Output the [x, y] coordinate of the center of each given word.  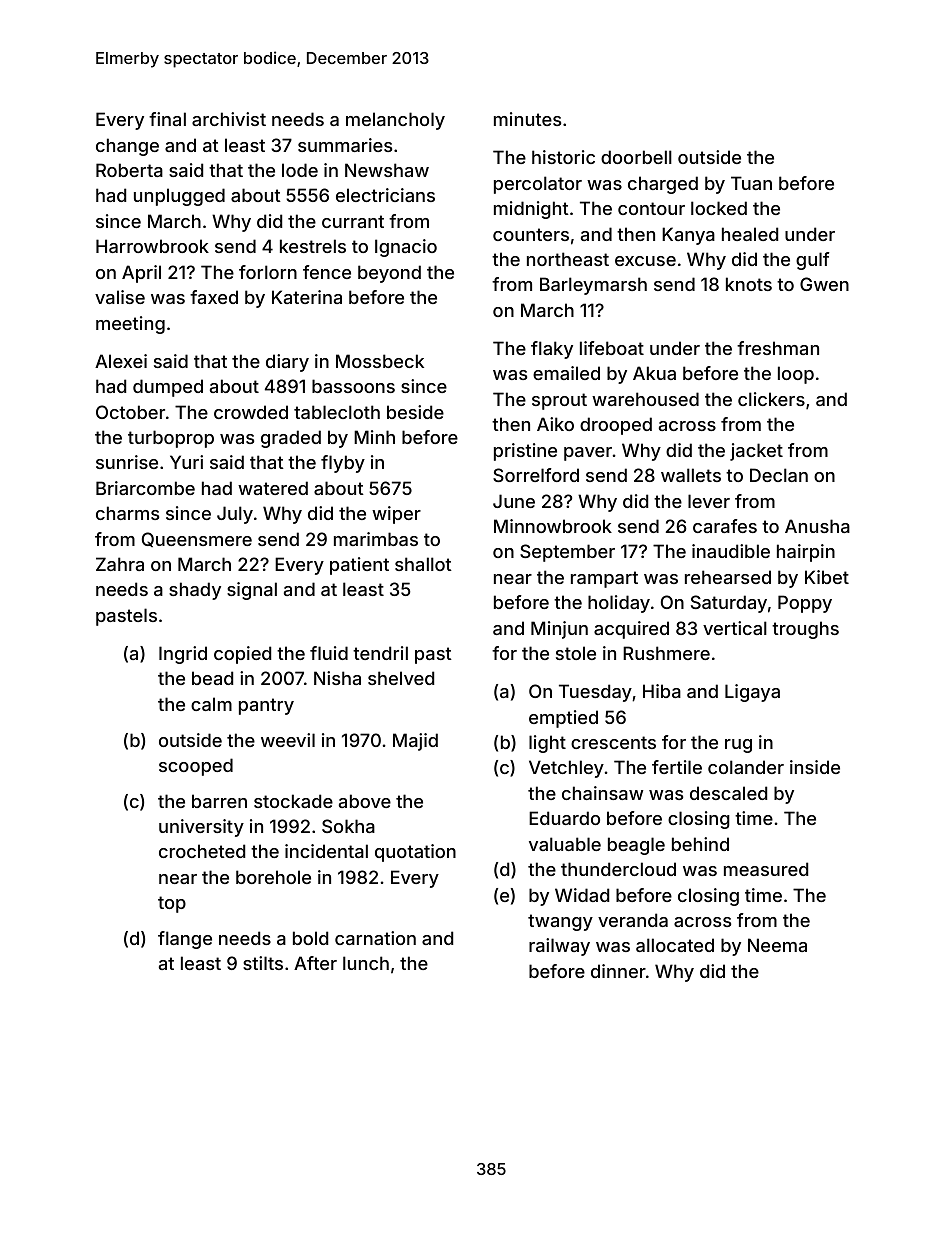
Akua [654, 373]
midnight [531, 210]
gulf [813, 261]
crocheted [202, 851]
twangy [560, 922]
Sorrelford [536, 475]
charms [127, 513]
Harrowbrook [152, 246]
